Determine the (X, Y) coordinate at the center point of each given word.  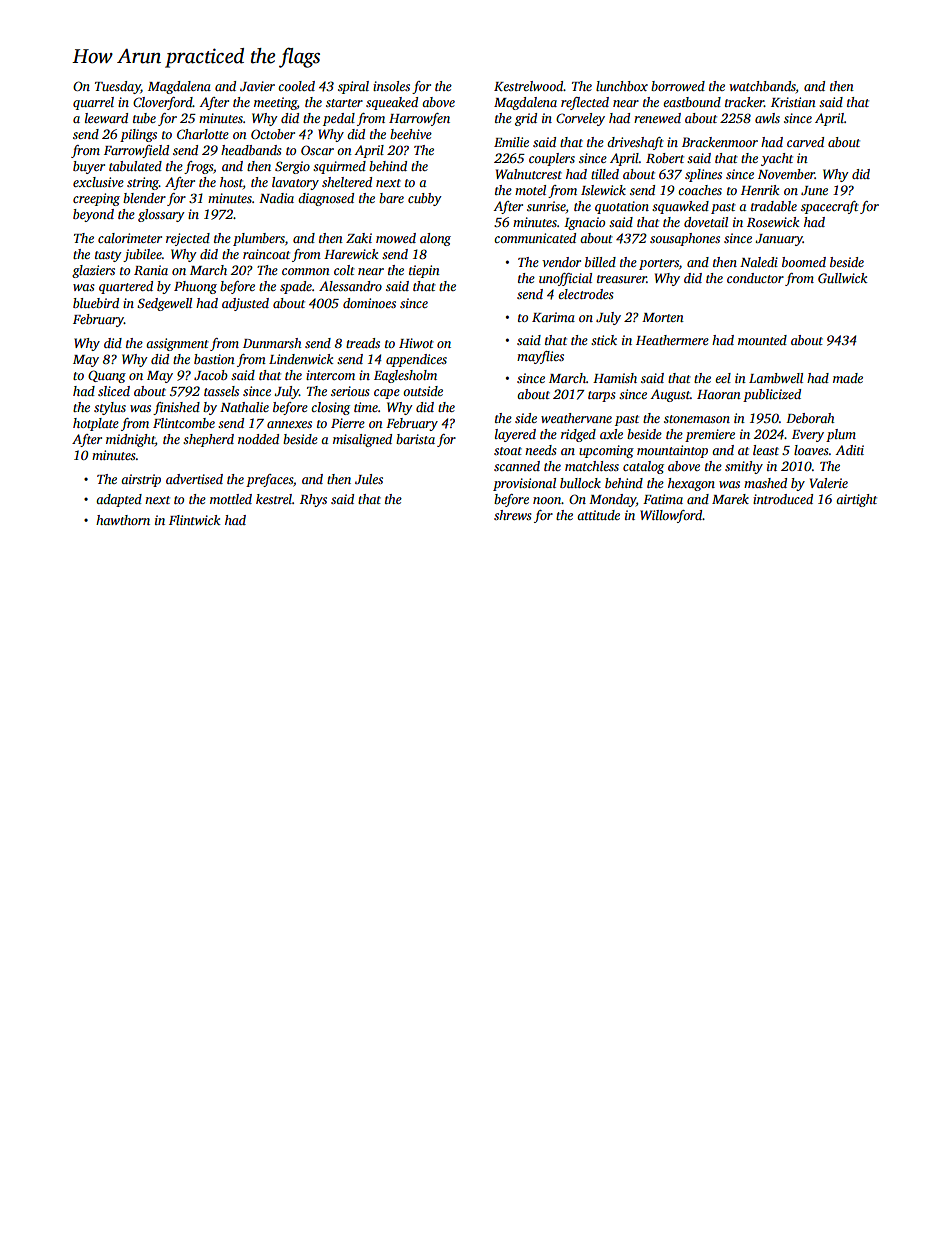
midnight (130, 440)
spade (296, 287)
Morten (663, 317)
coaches (700, 190)
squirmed (339, 167)
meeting (275, 103)
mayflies (540, 357)
